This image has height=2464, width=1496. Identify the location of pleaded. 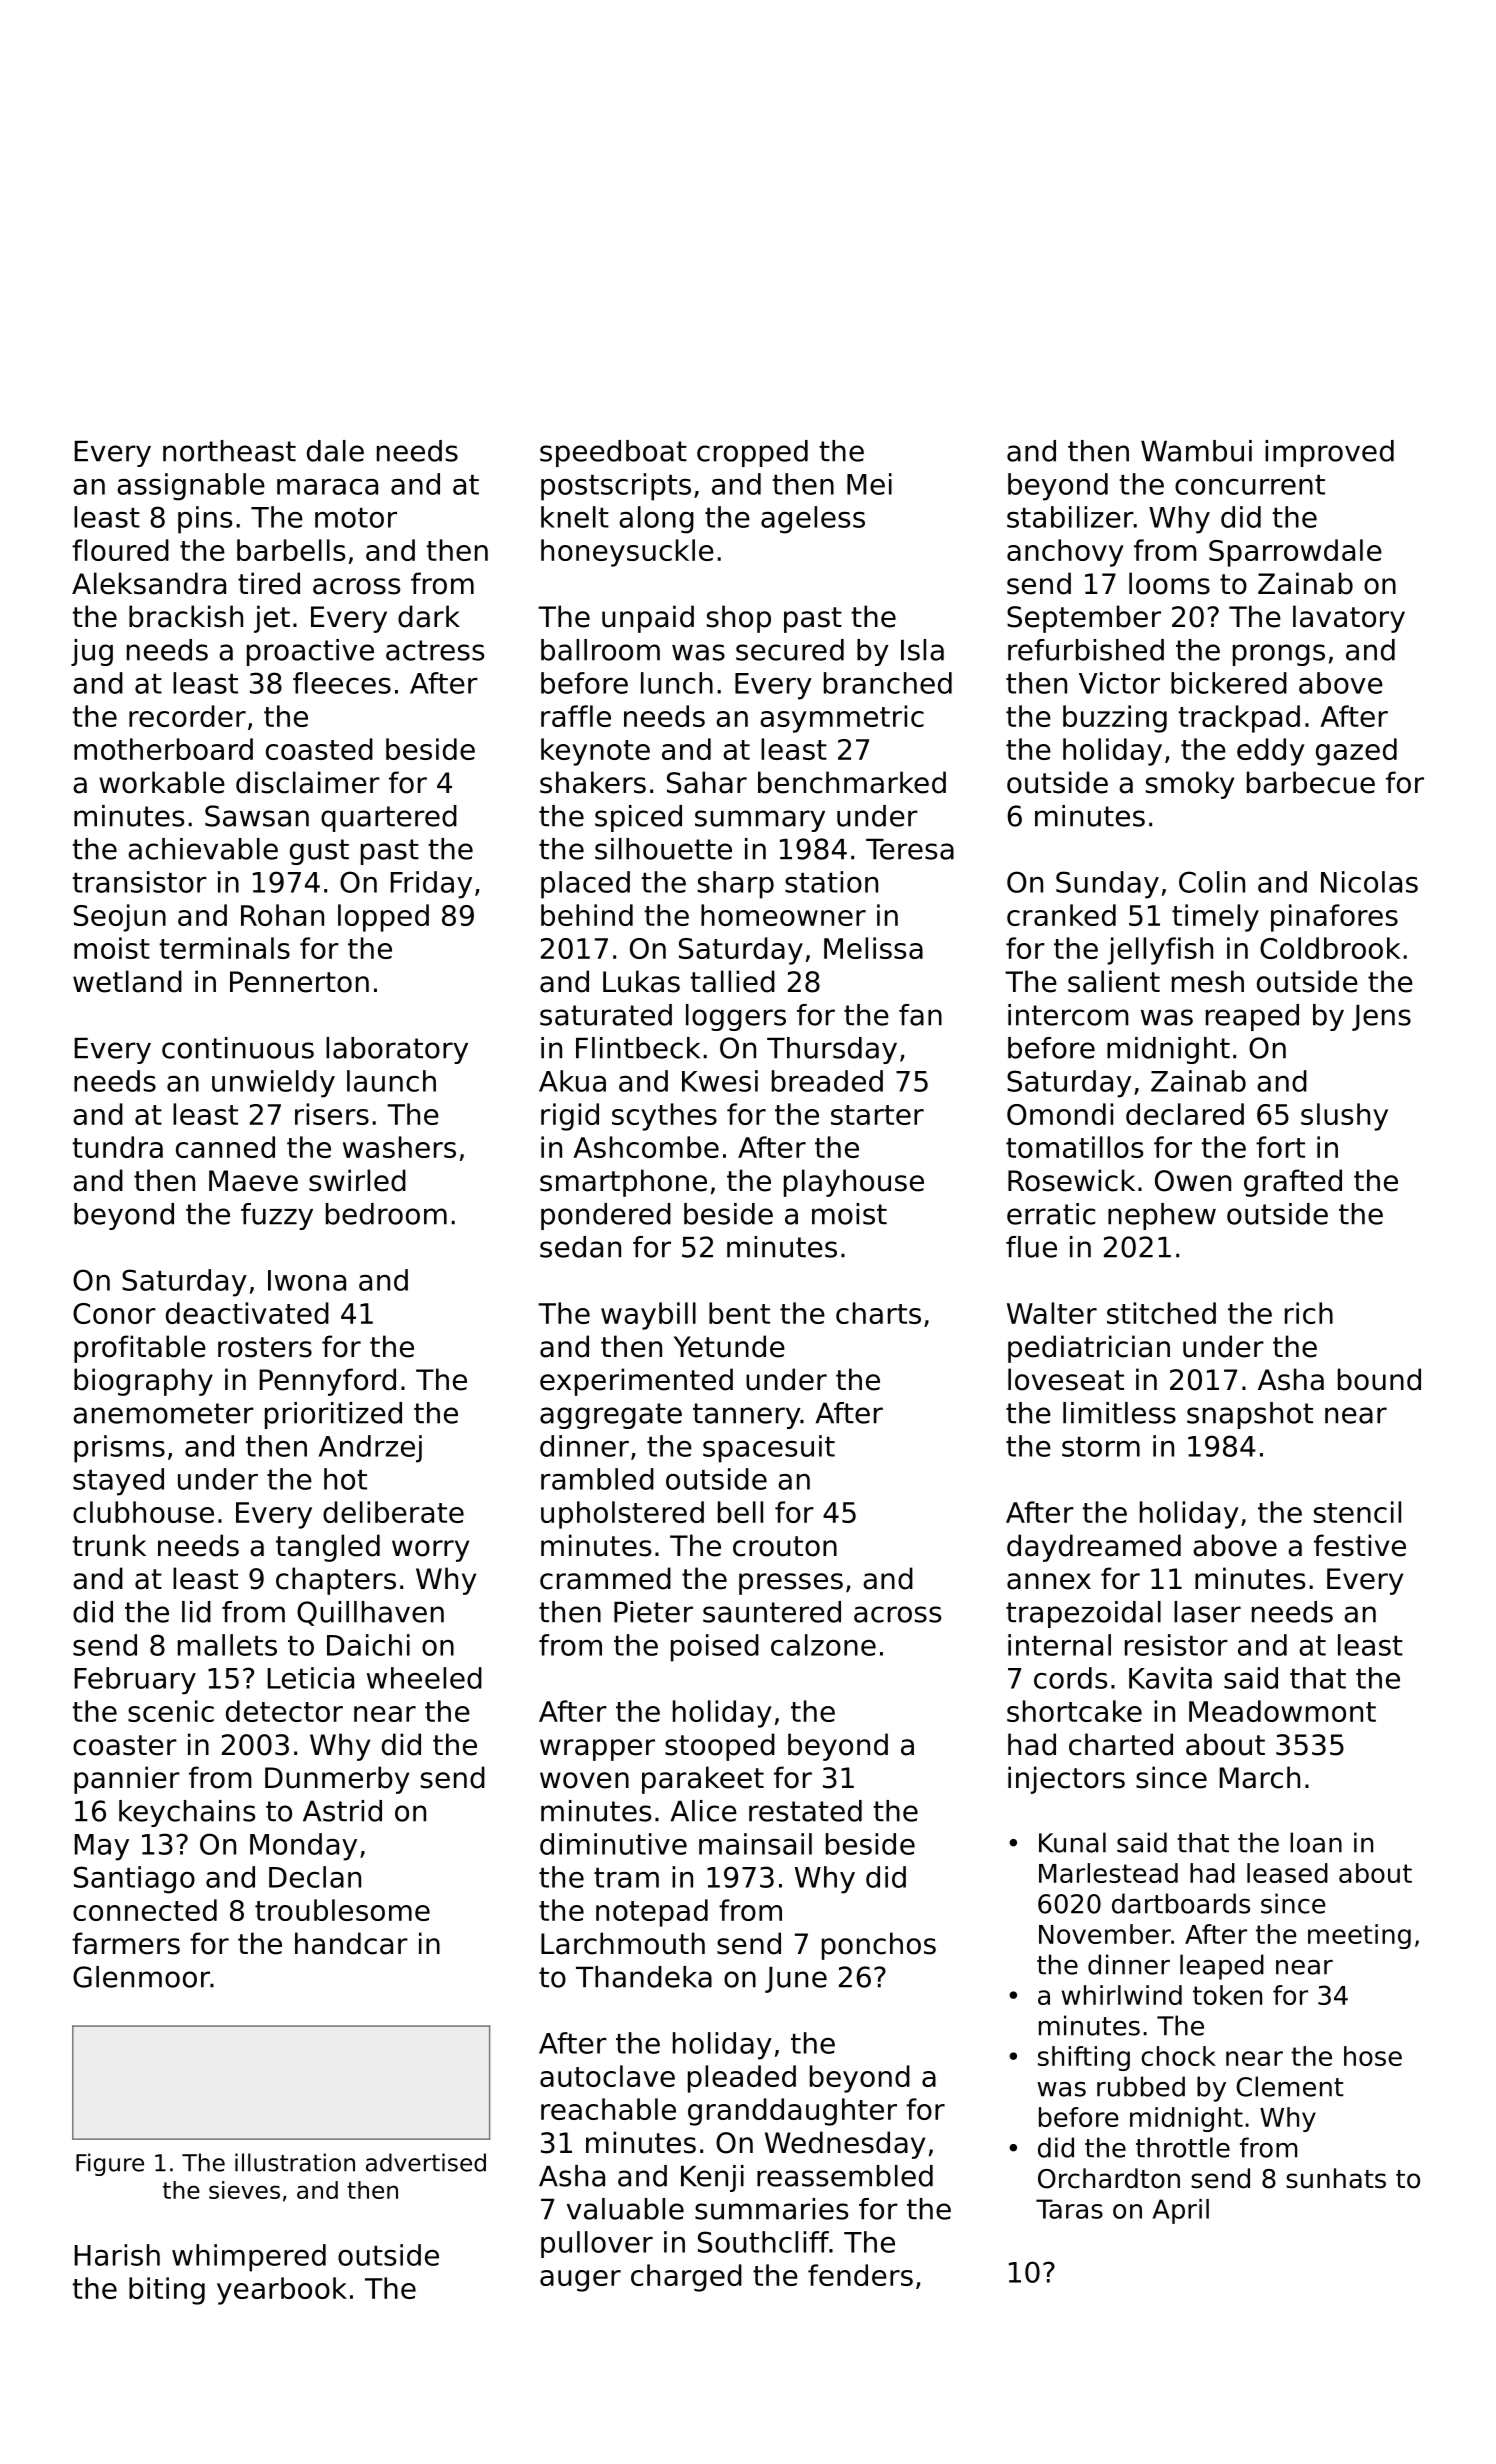
(742, 2079).
